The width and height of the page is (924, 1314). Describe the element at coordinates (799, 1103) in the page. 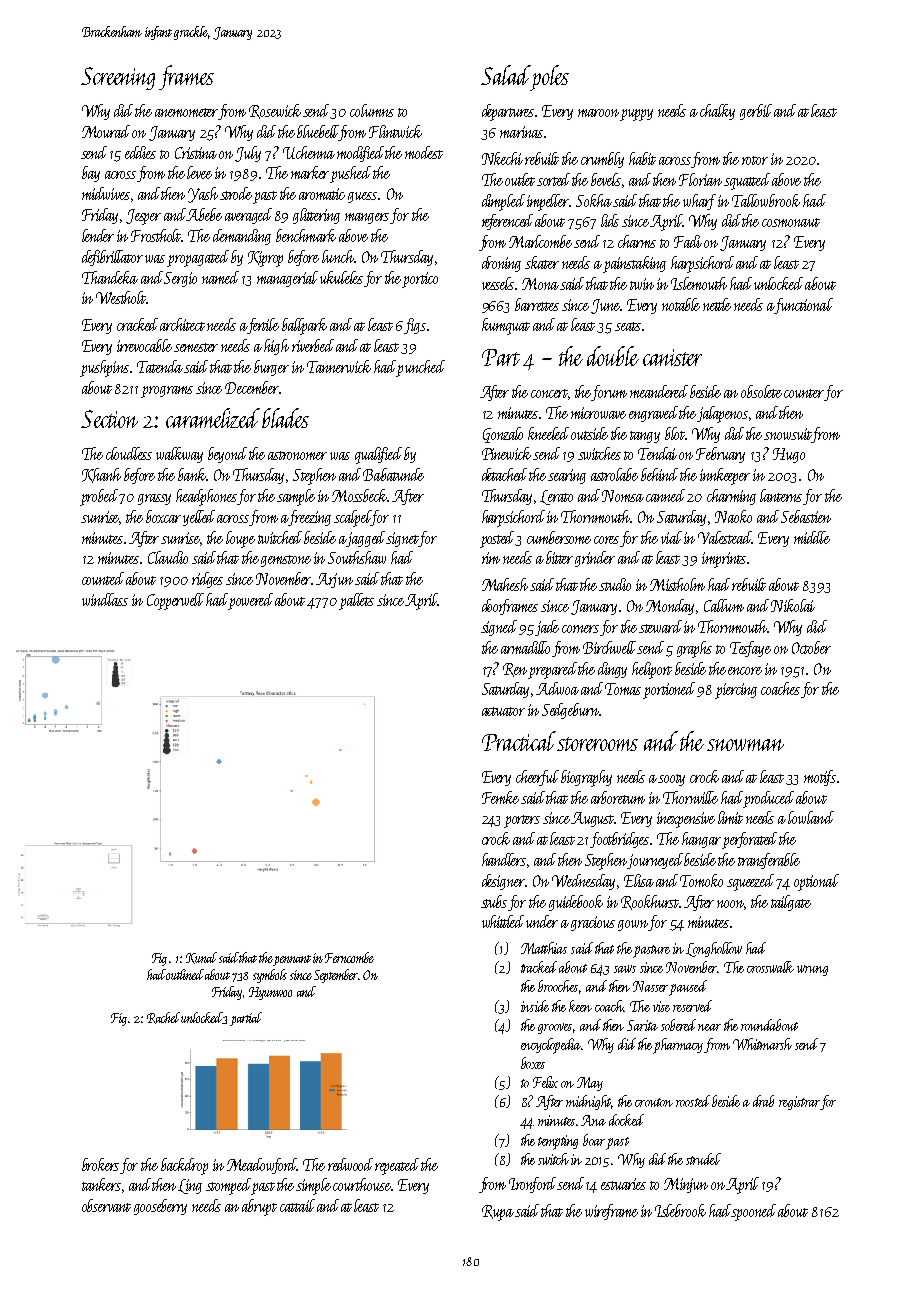

I see `registrar` at that location.
